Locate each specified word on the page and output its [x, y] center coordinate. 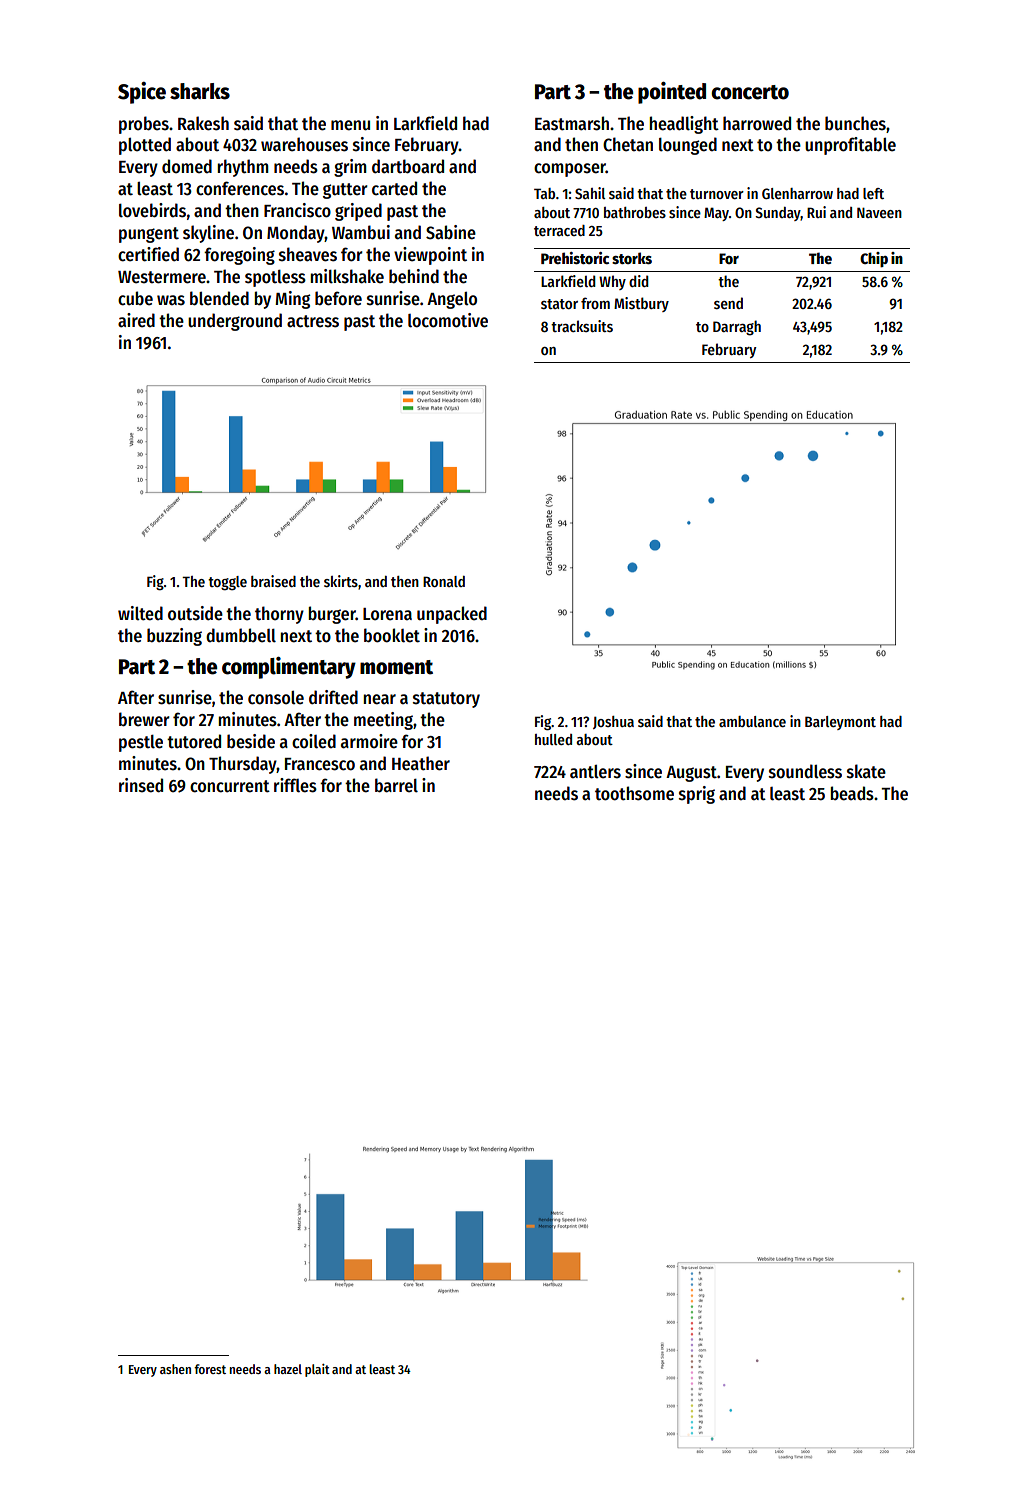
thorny [279, 615]
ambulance [752, 721]
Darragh [737, 328]
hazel [288, 1369]
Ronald [444, 581]
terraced [559, 230]
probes [144, 125]
